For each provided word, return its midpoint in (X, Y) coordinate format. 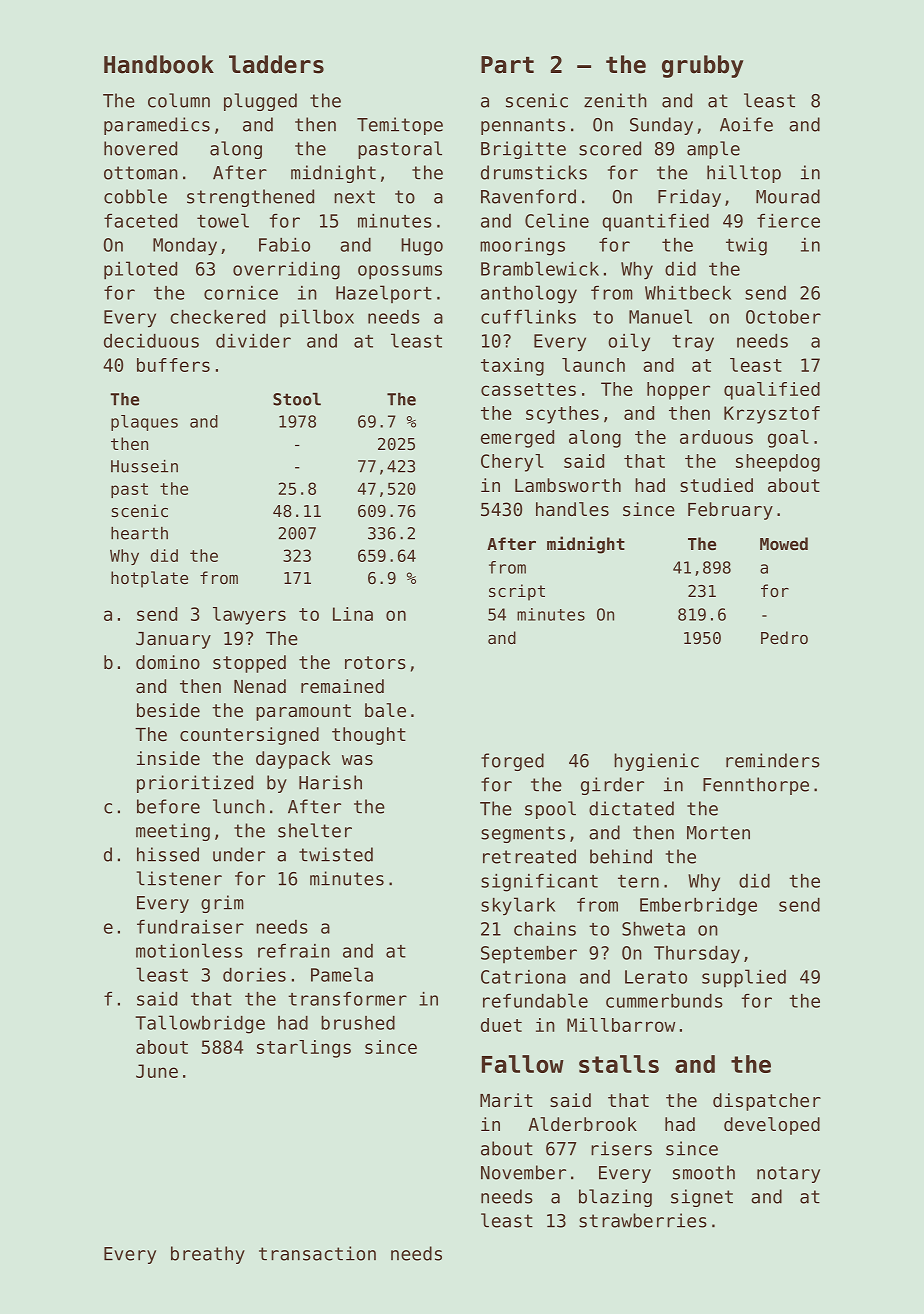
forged (512, 762)
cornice (241, 293)
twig (746, 247)
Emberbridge (698, 907)
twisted (336, 854)
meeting (173, 832)
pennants (523, 126)
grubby (703, 66)
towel (223, 220)
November (523, 1172)
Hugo (422, 247)
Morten (718, 833)
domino (168, 662)
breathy (208, 1255)
